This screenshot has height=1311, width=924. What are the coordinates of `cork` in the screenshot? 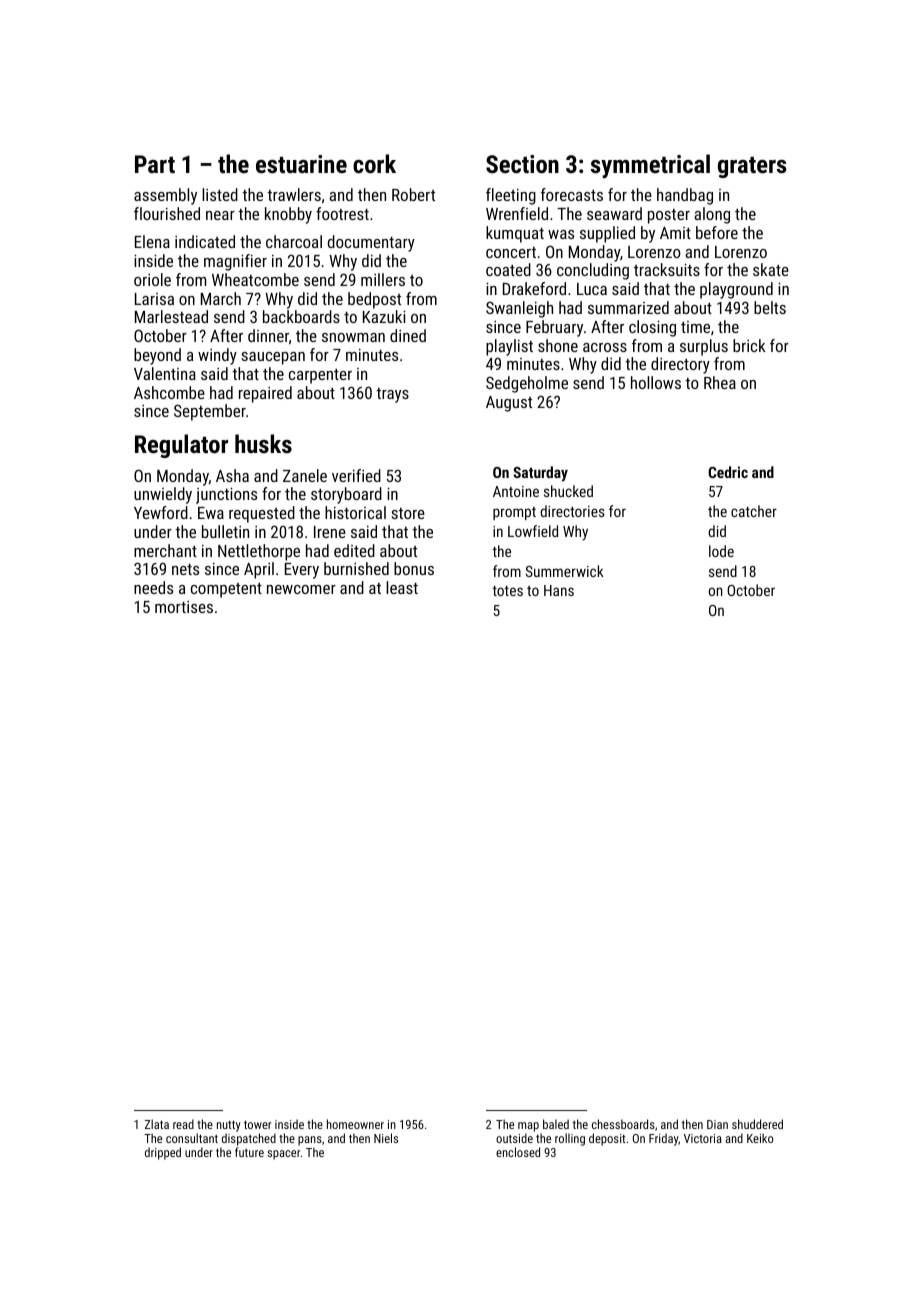 It's located at (374, 163).
